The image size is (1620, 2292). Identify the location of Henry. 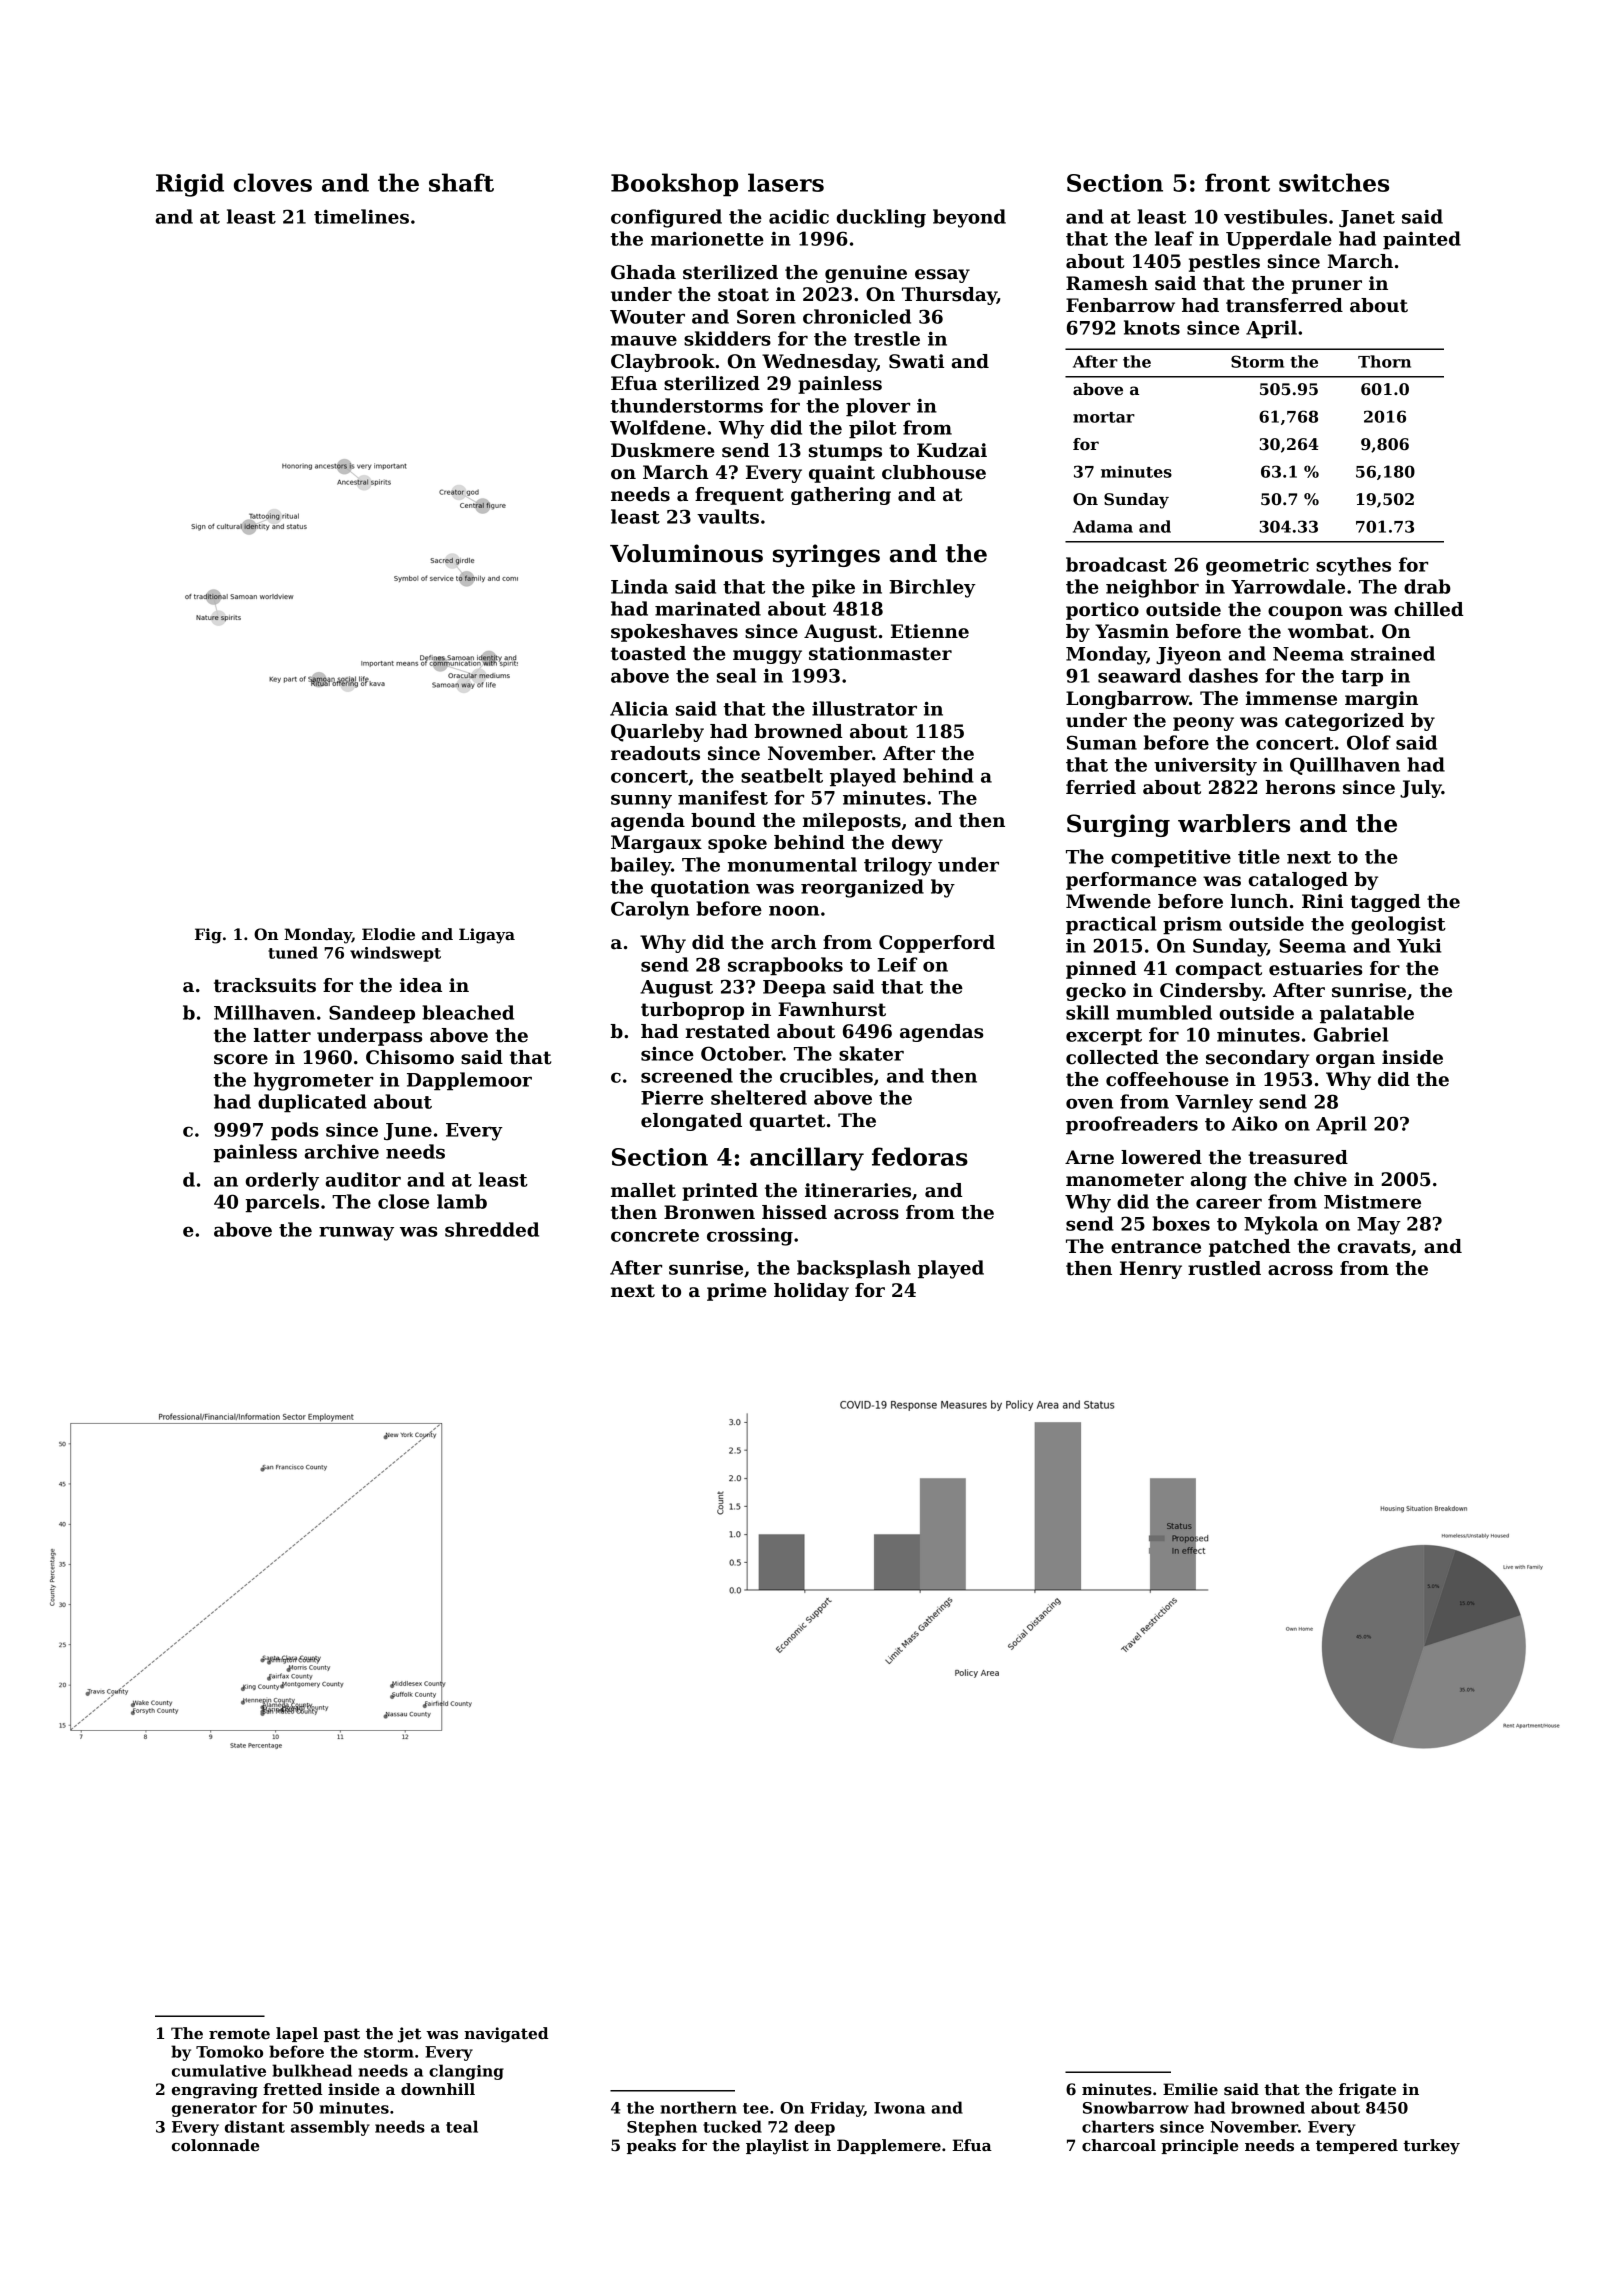
(1151, 1270).
